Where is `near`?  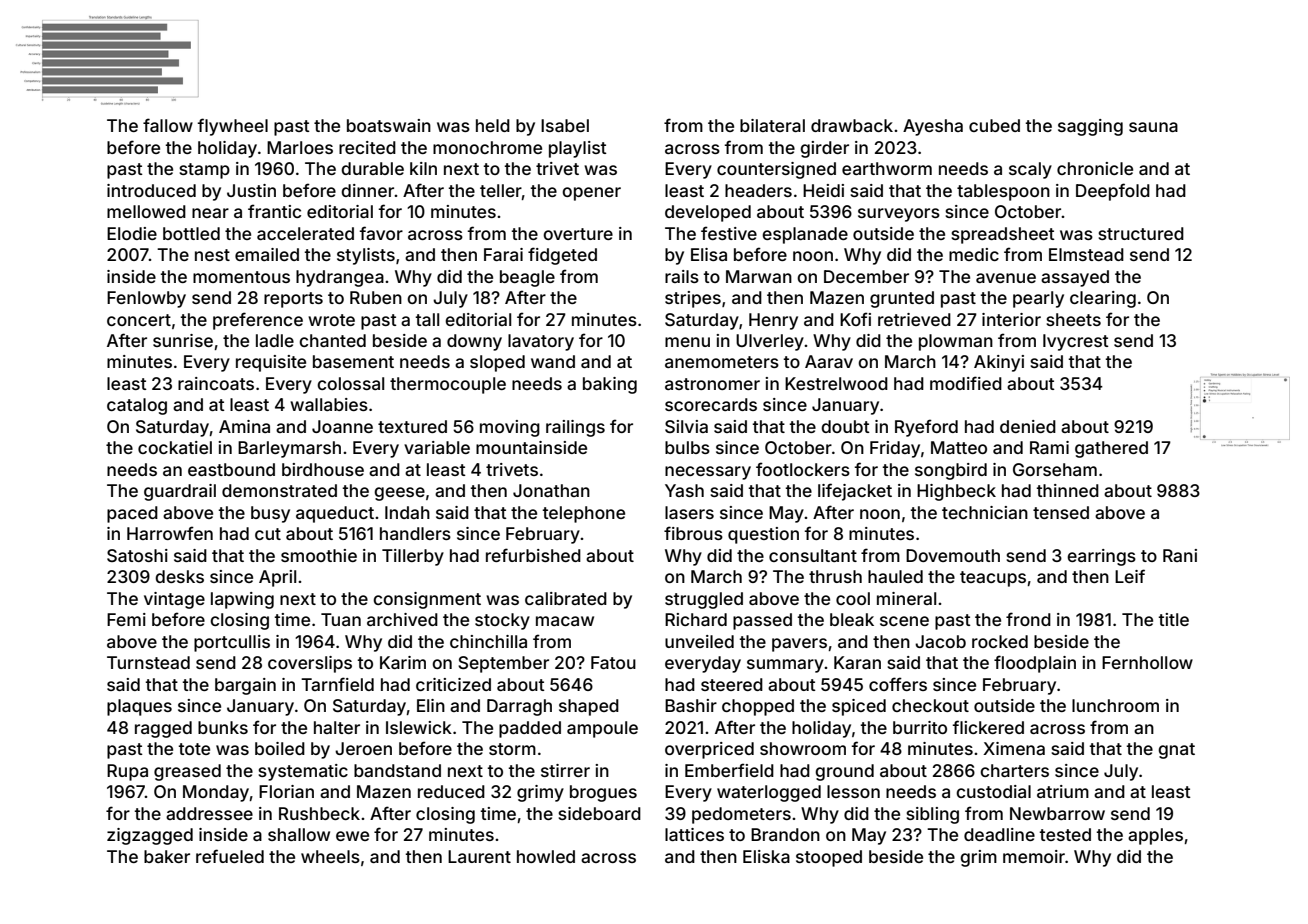 near is located at coordinates (210, 213).
